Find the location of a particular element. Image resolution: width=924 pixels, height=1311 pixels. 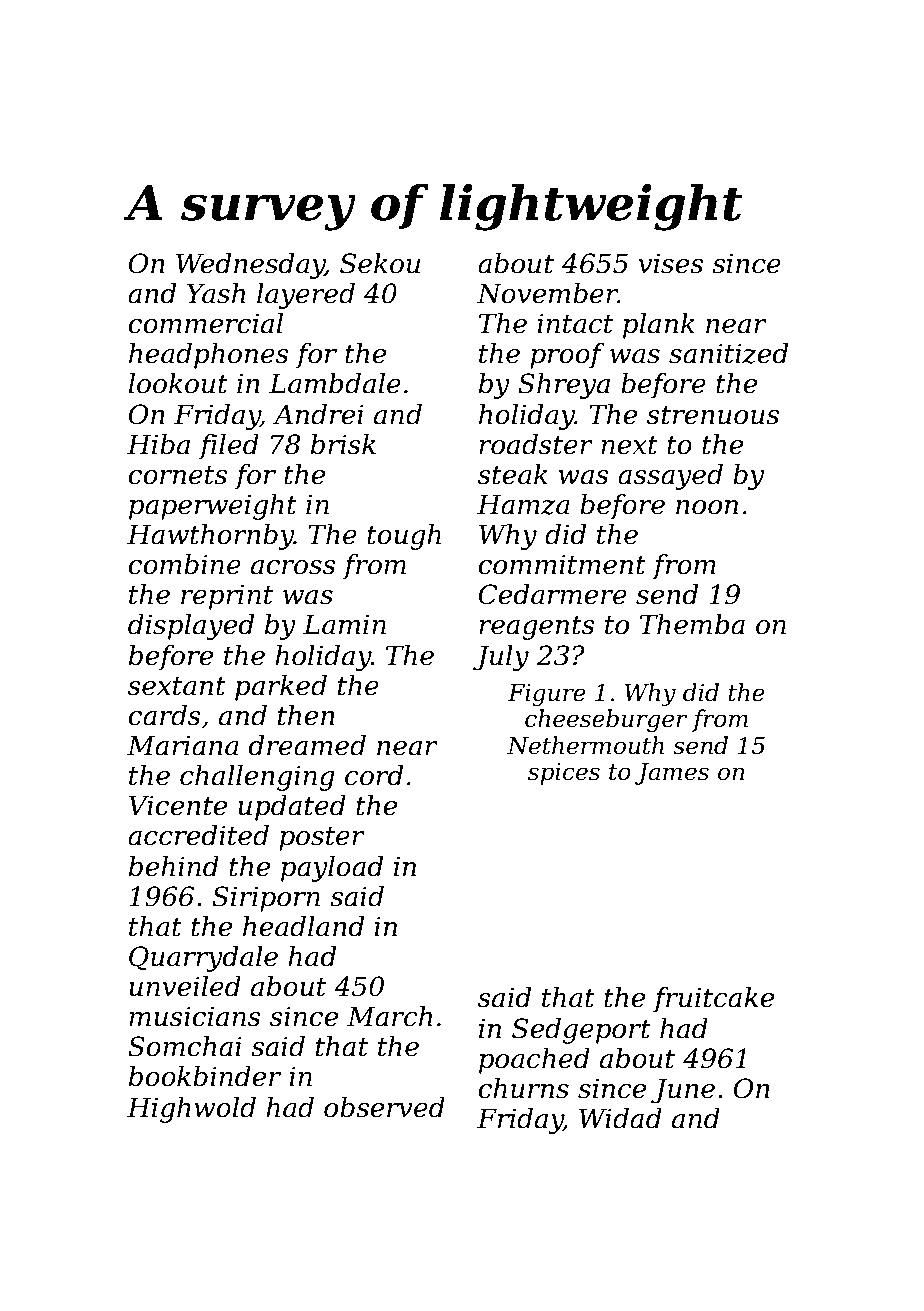

headland is located at coordinates (303, 926).
